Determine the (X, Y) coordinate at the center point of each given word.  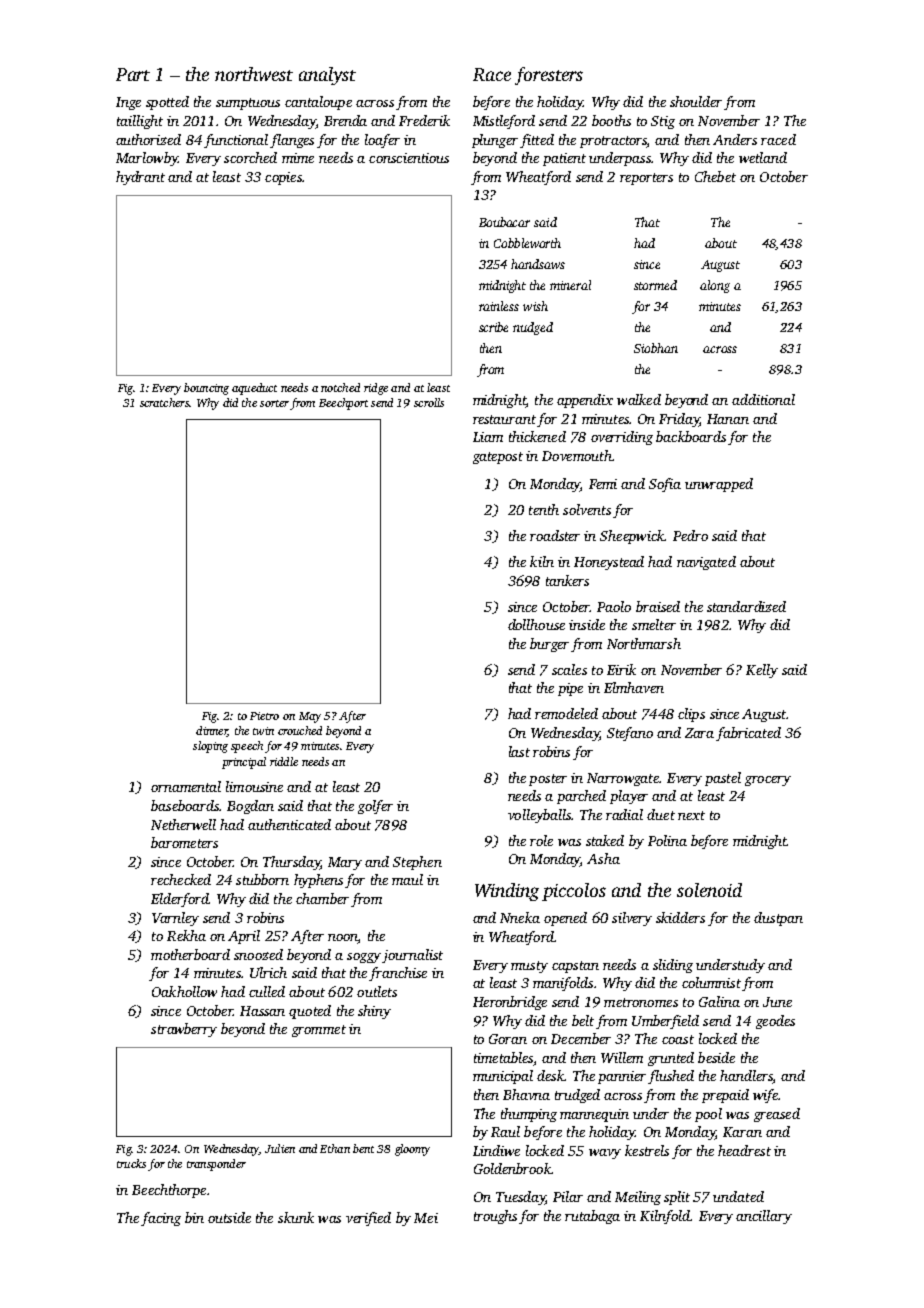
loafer (382, 141)
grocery (768, 781)
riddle (284, 761)
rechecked (181, 879)
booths (611, 120)
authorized (148, 139)
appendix (585, 401)
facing (161, 1219)
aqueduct (254, 389)
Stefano (630, 734)
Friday (679, 420)
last (519, 751)
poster (548, 780)
